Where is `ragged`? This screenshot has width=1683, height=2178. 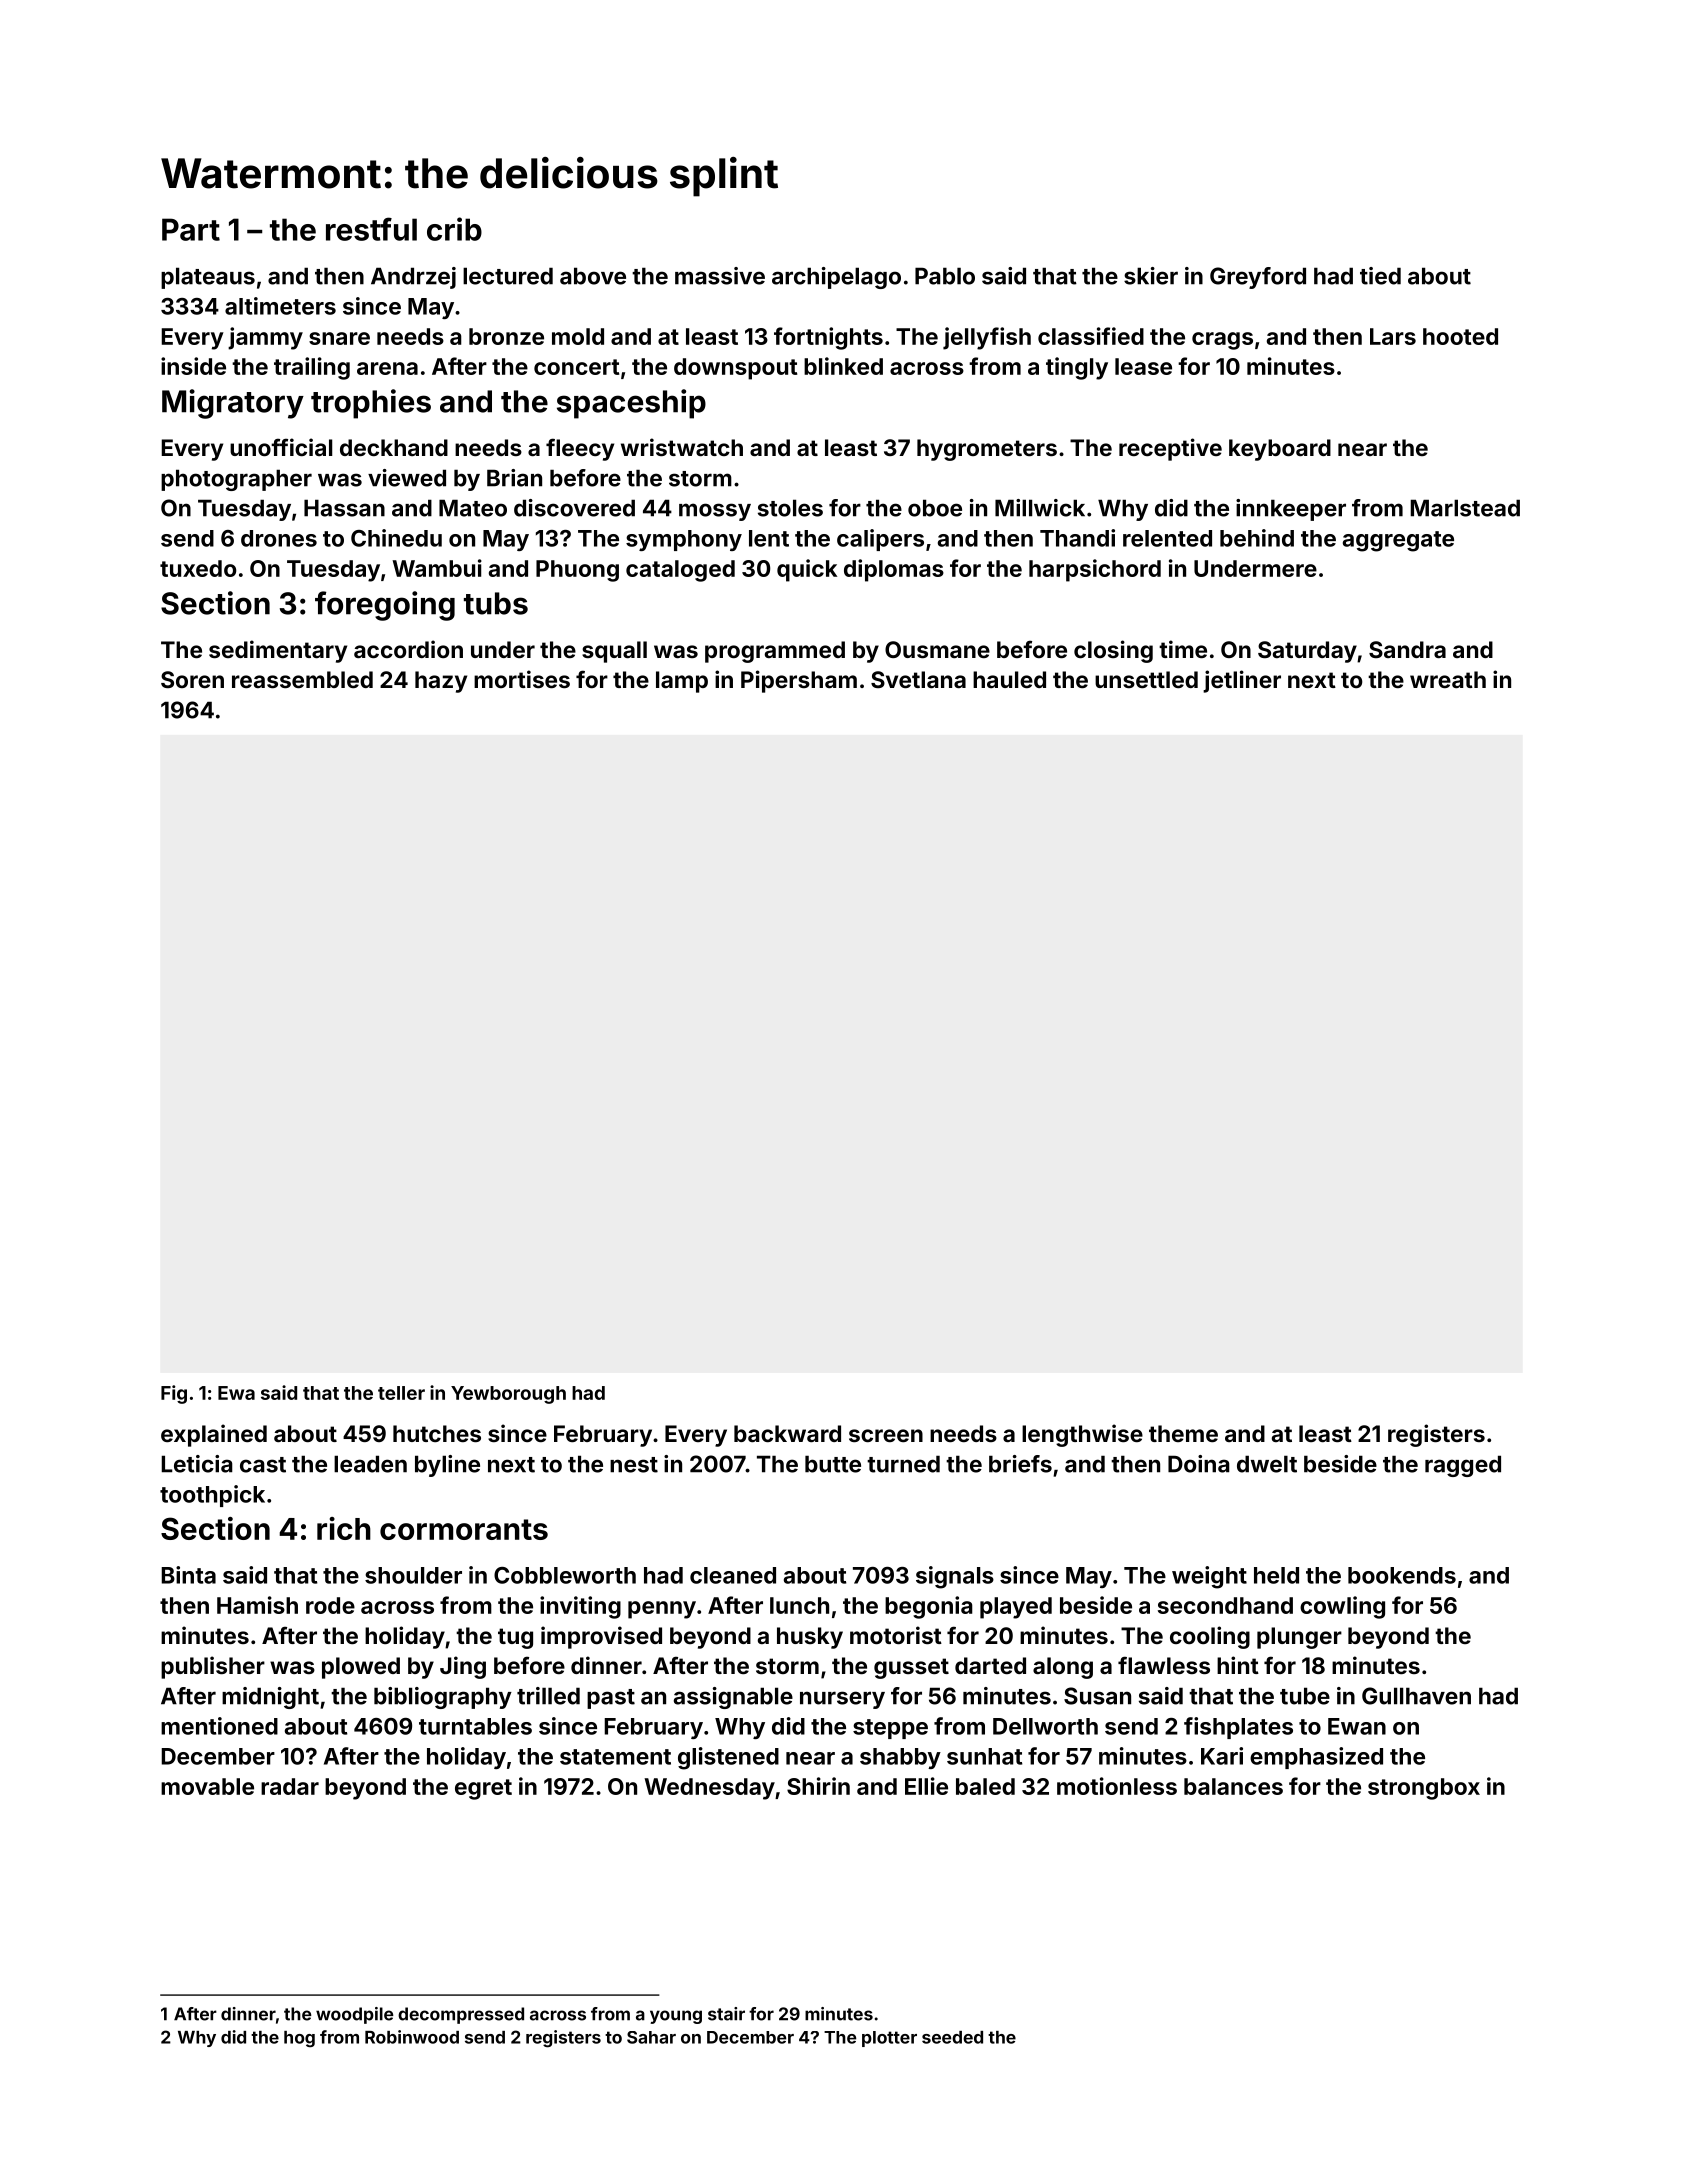 ragged is located at coordinates (1463, 1466).
